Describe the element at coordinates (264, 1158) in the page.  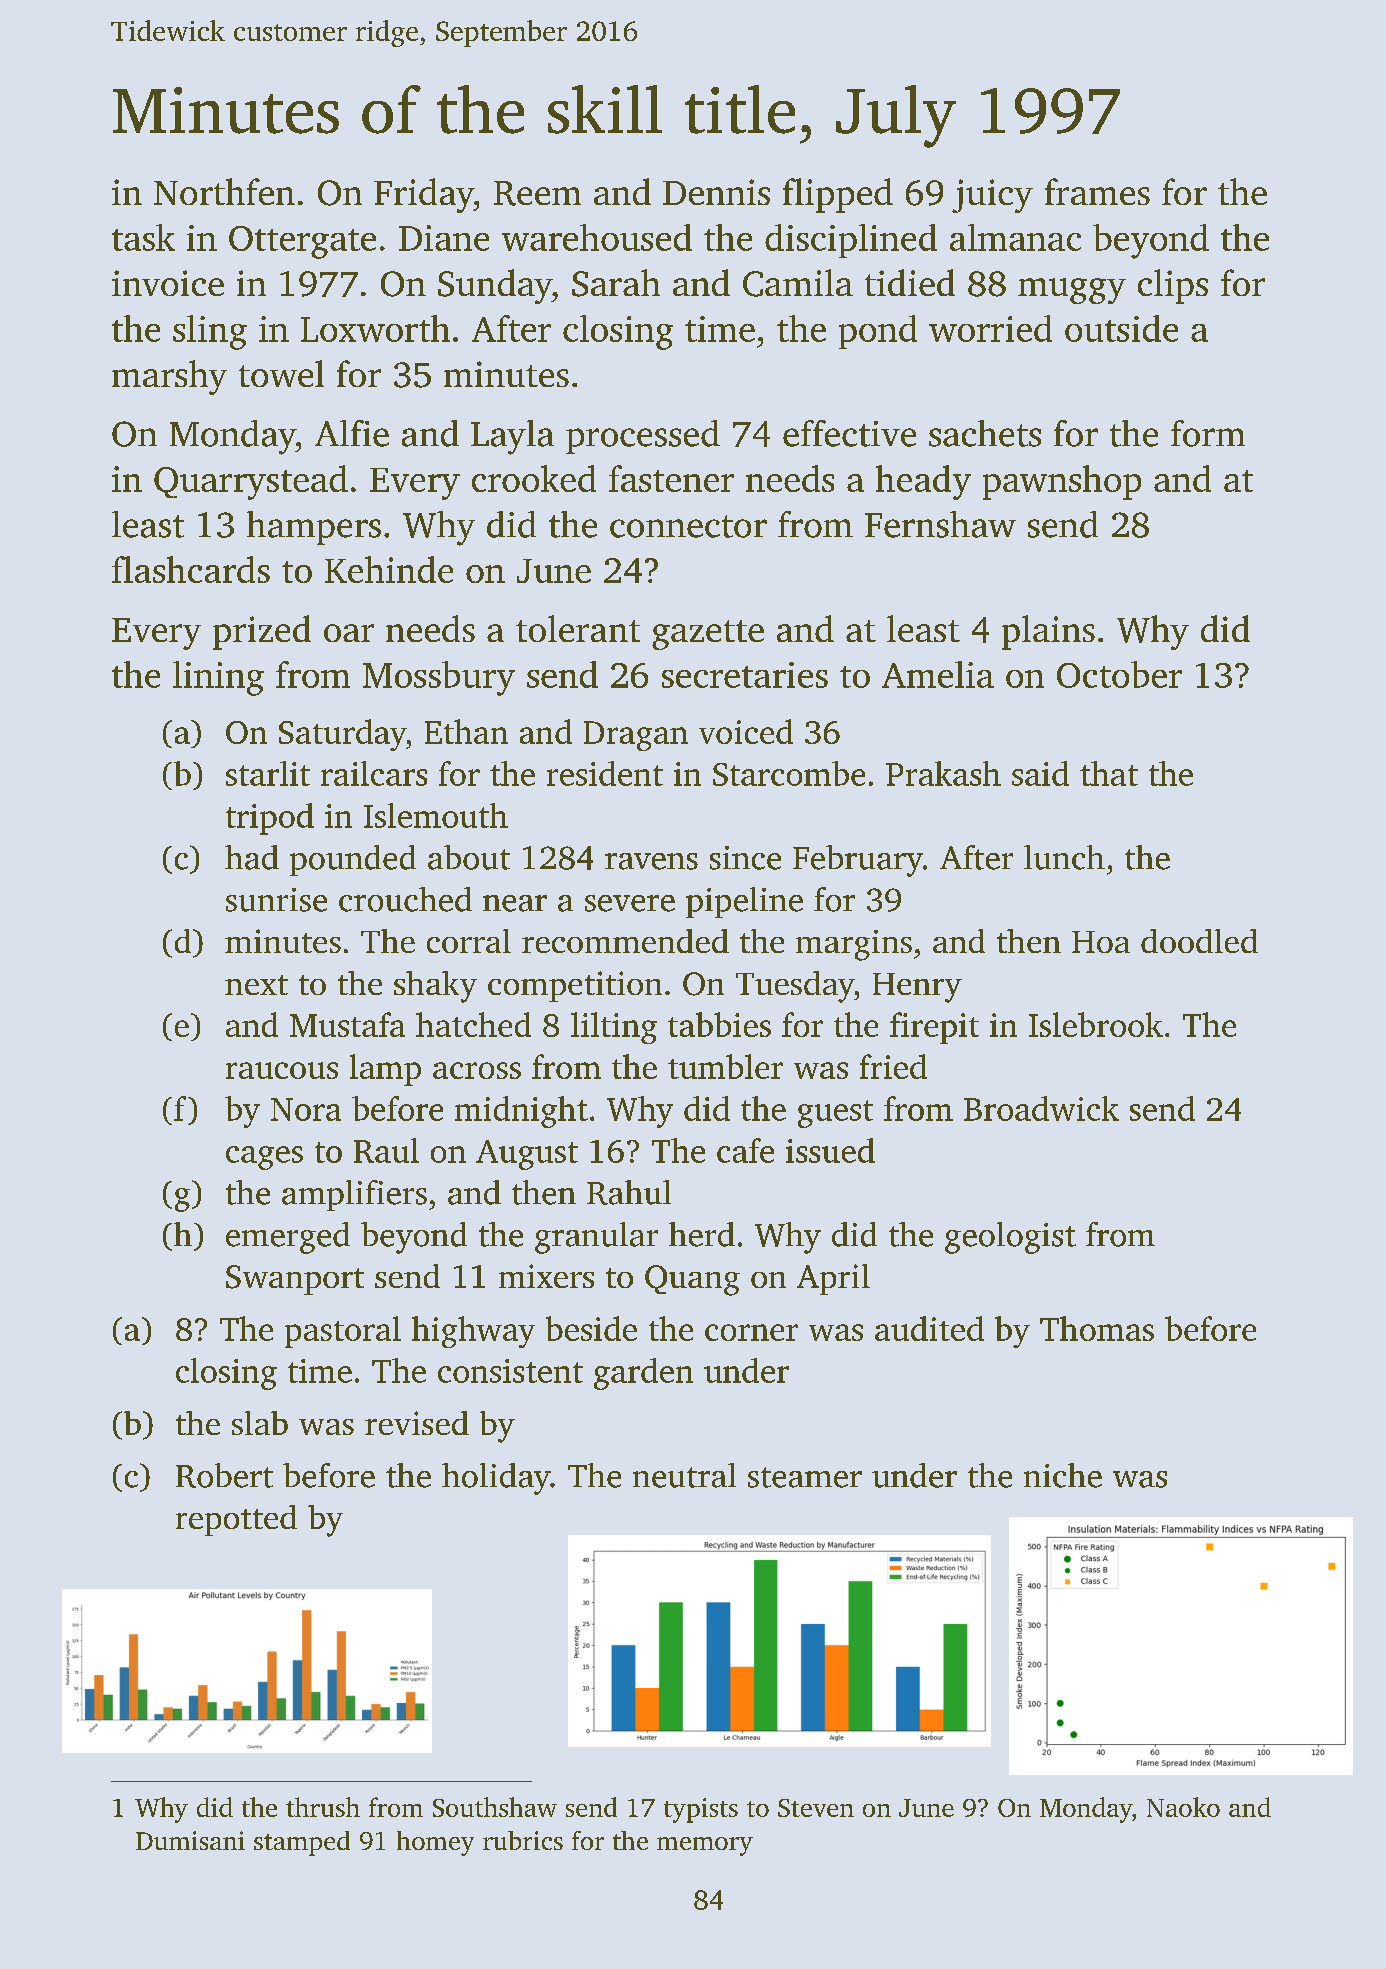
I see `cages` at that location.
